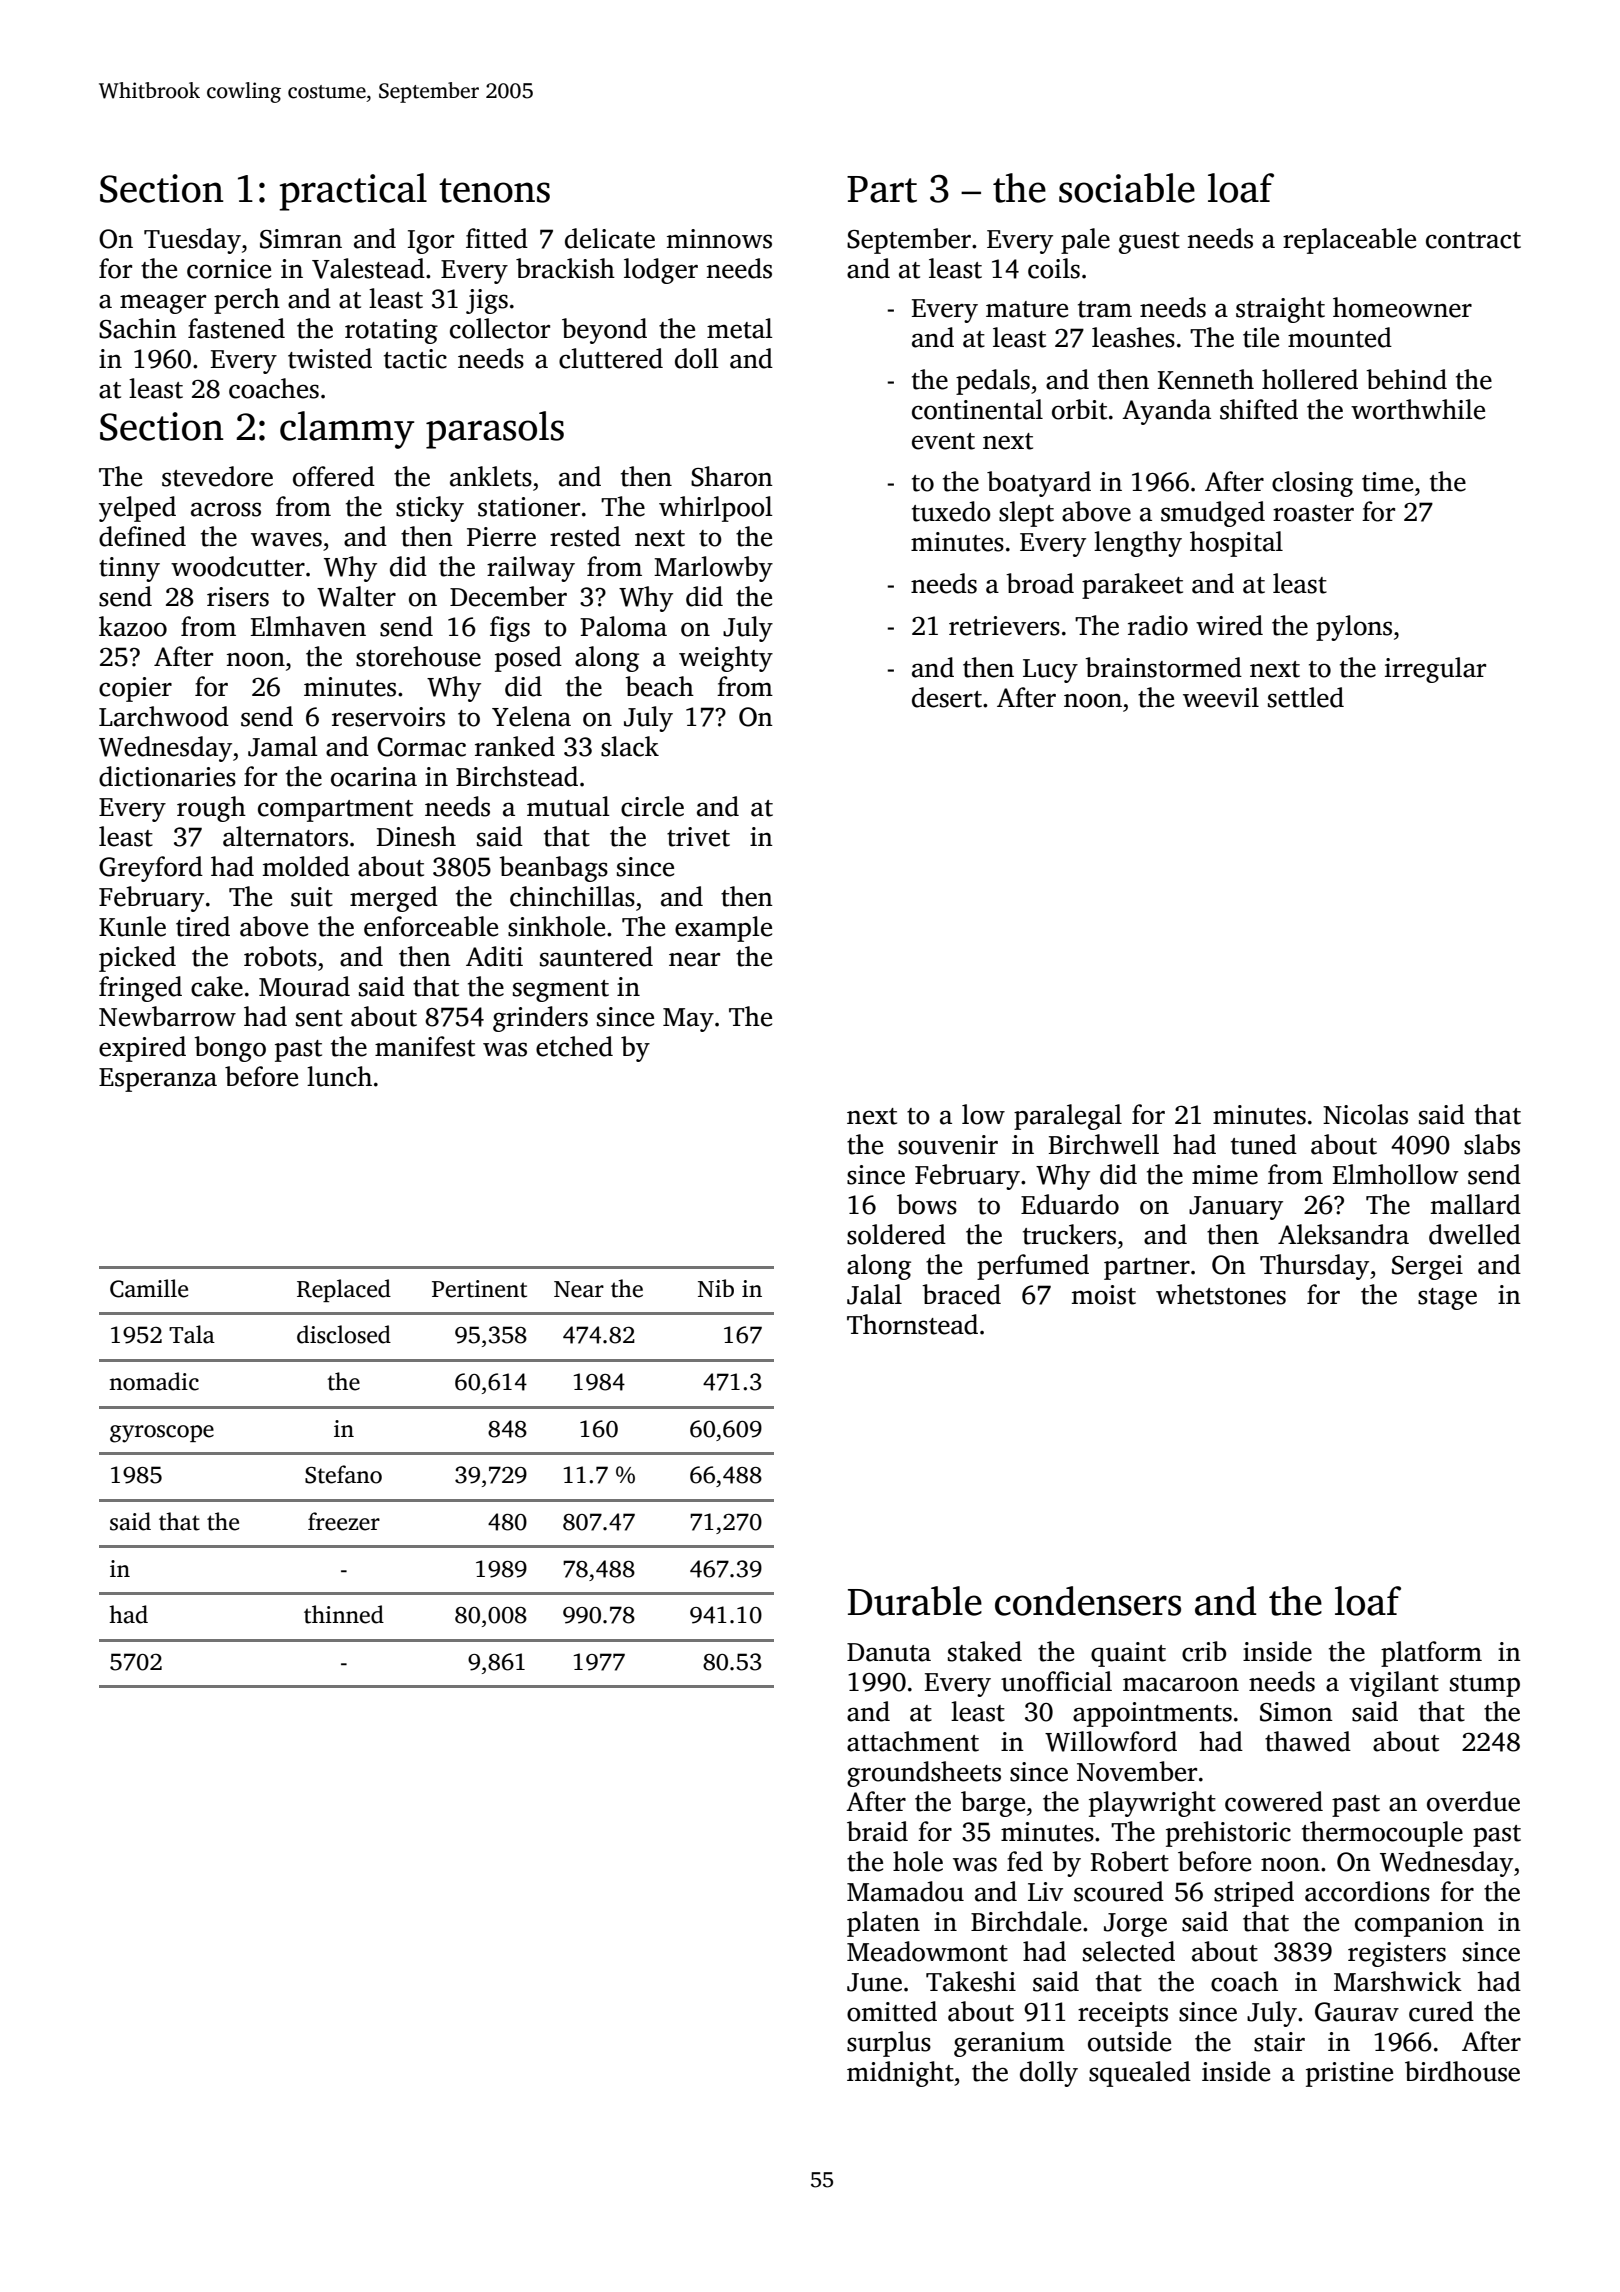 The height and width of the image is (2292, 1620). What do you see at coordinates (1027, 309) in the image?
I see `mature` at bounding box center [1027, 309].
